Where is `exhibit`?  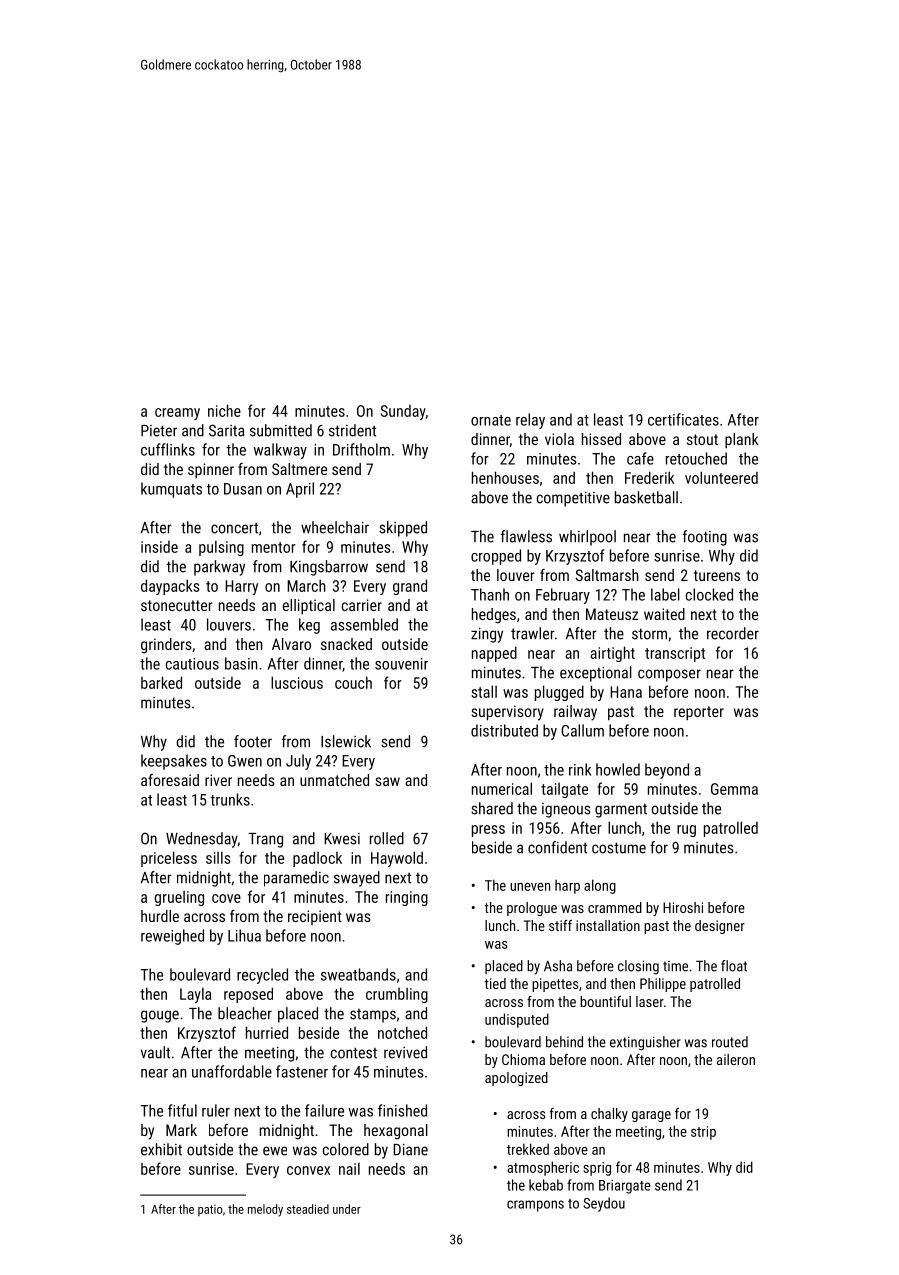
exhibit is located at coordinates (161, 1149).
